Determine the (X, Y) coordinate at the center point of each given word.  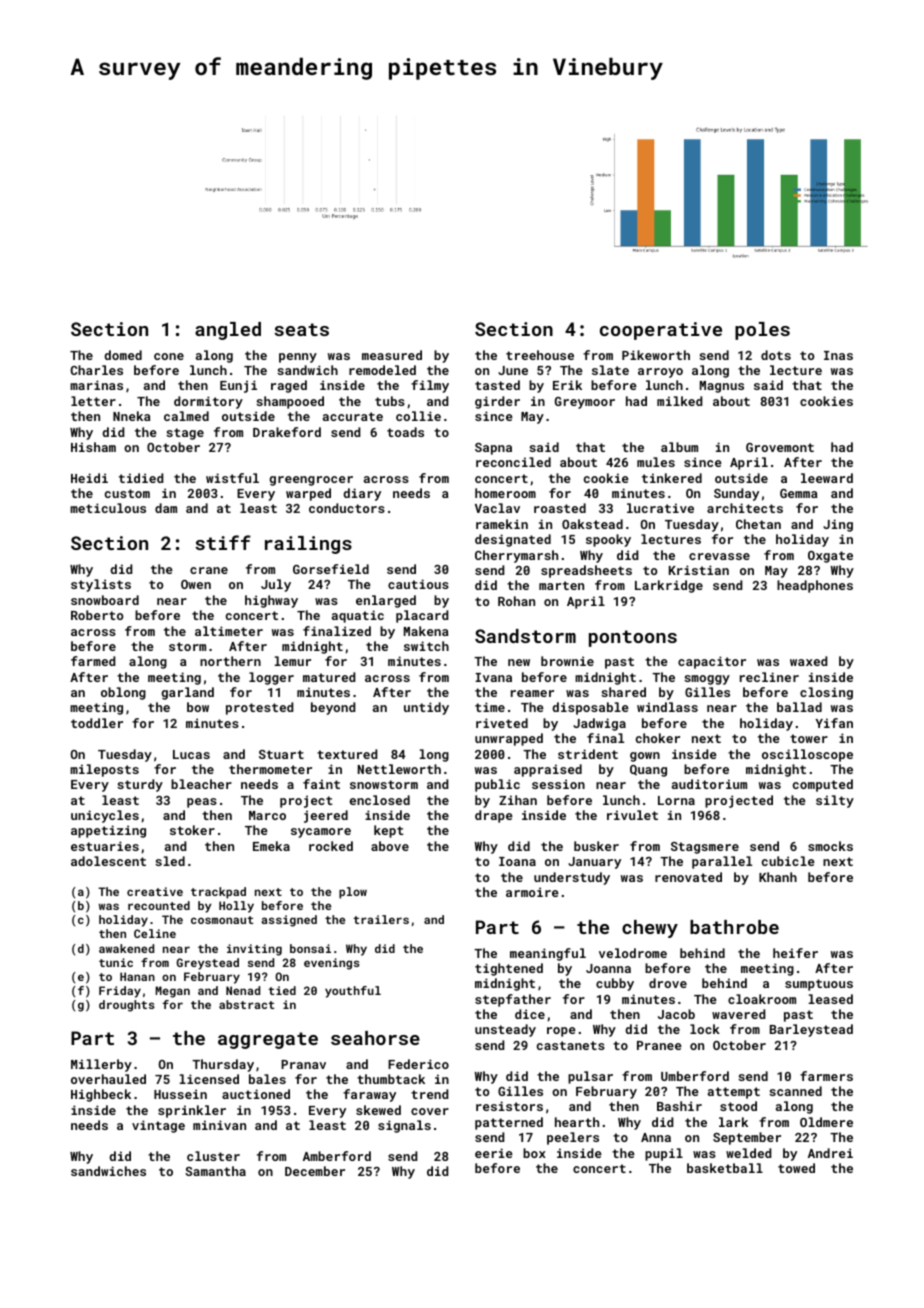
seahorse (375, 1038)
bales (267, 1079)
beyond (333, 708)
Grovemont (780, 447)
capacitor (712, 662)
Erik (567, 385)
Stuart (281, 754)
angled (228, 331)
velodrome (633, 953)
